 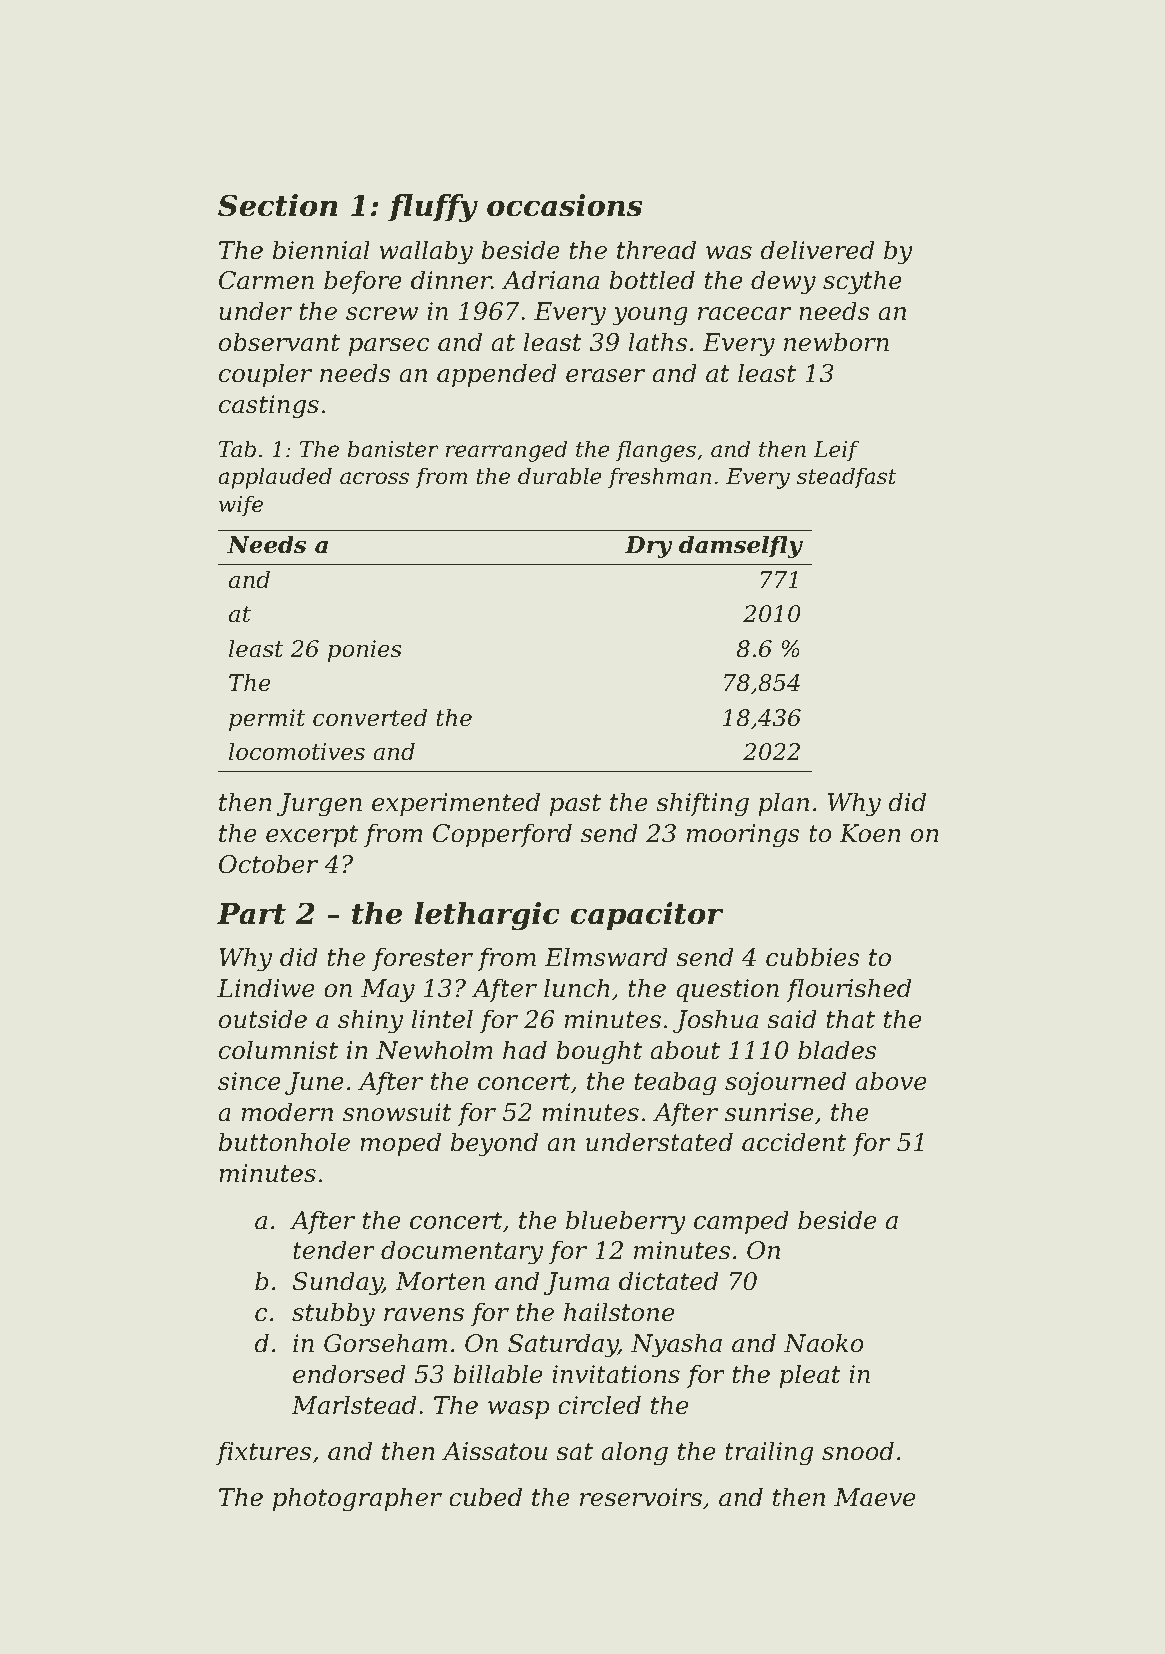 I want to click on dictated, so click(x=668, y=1281).
